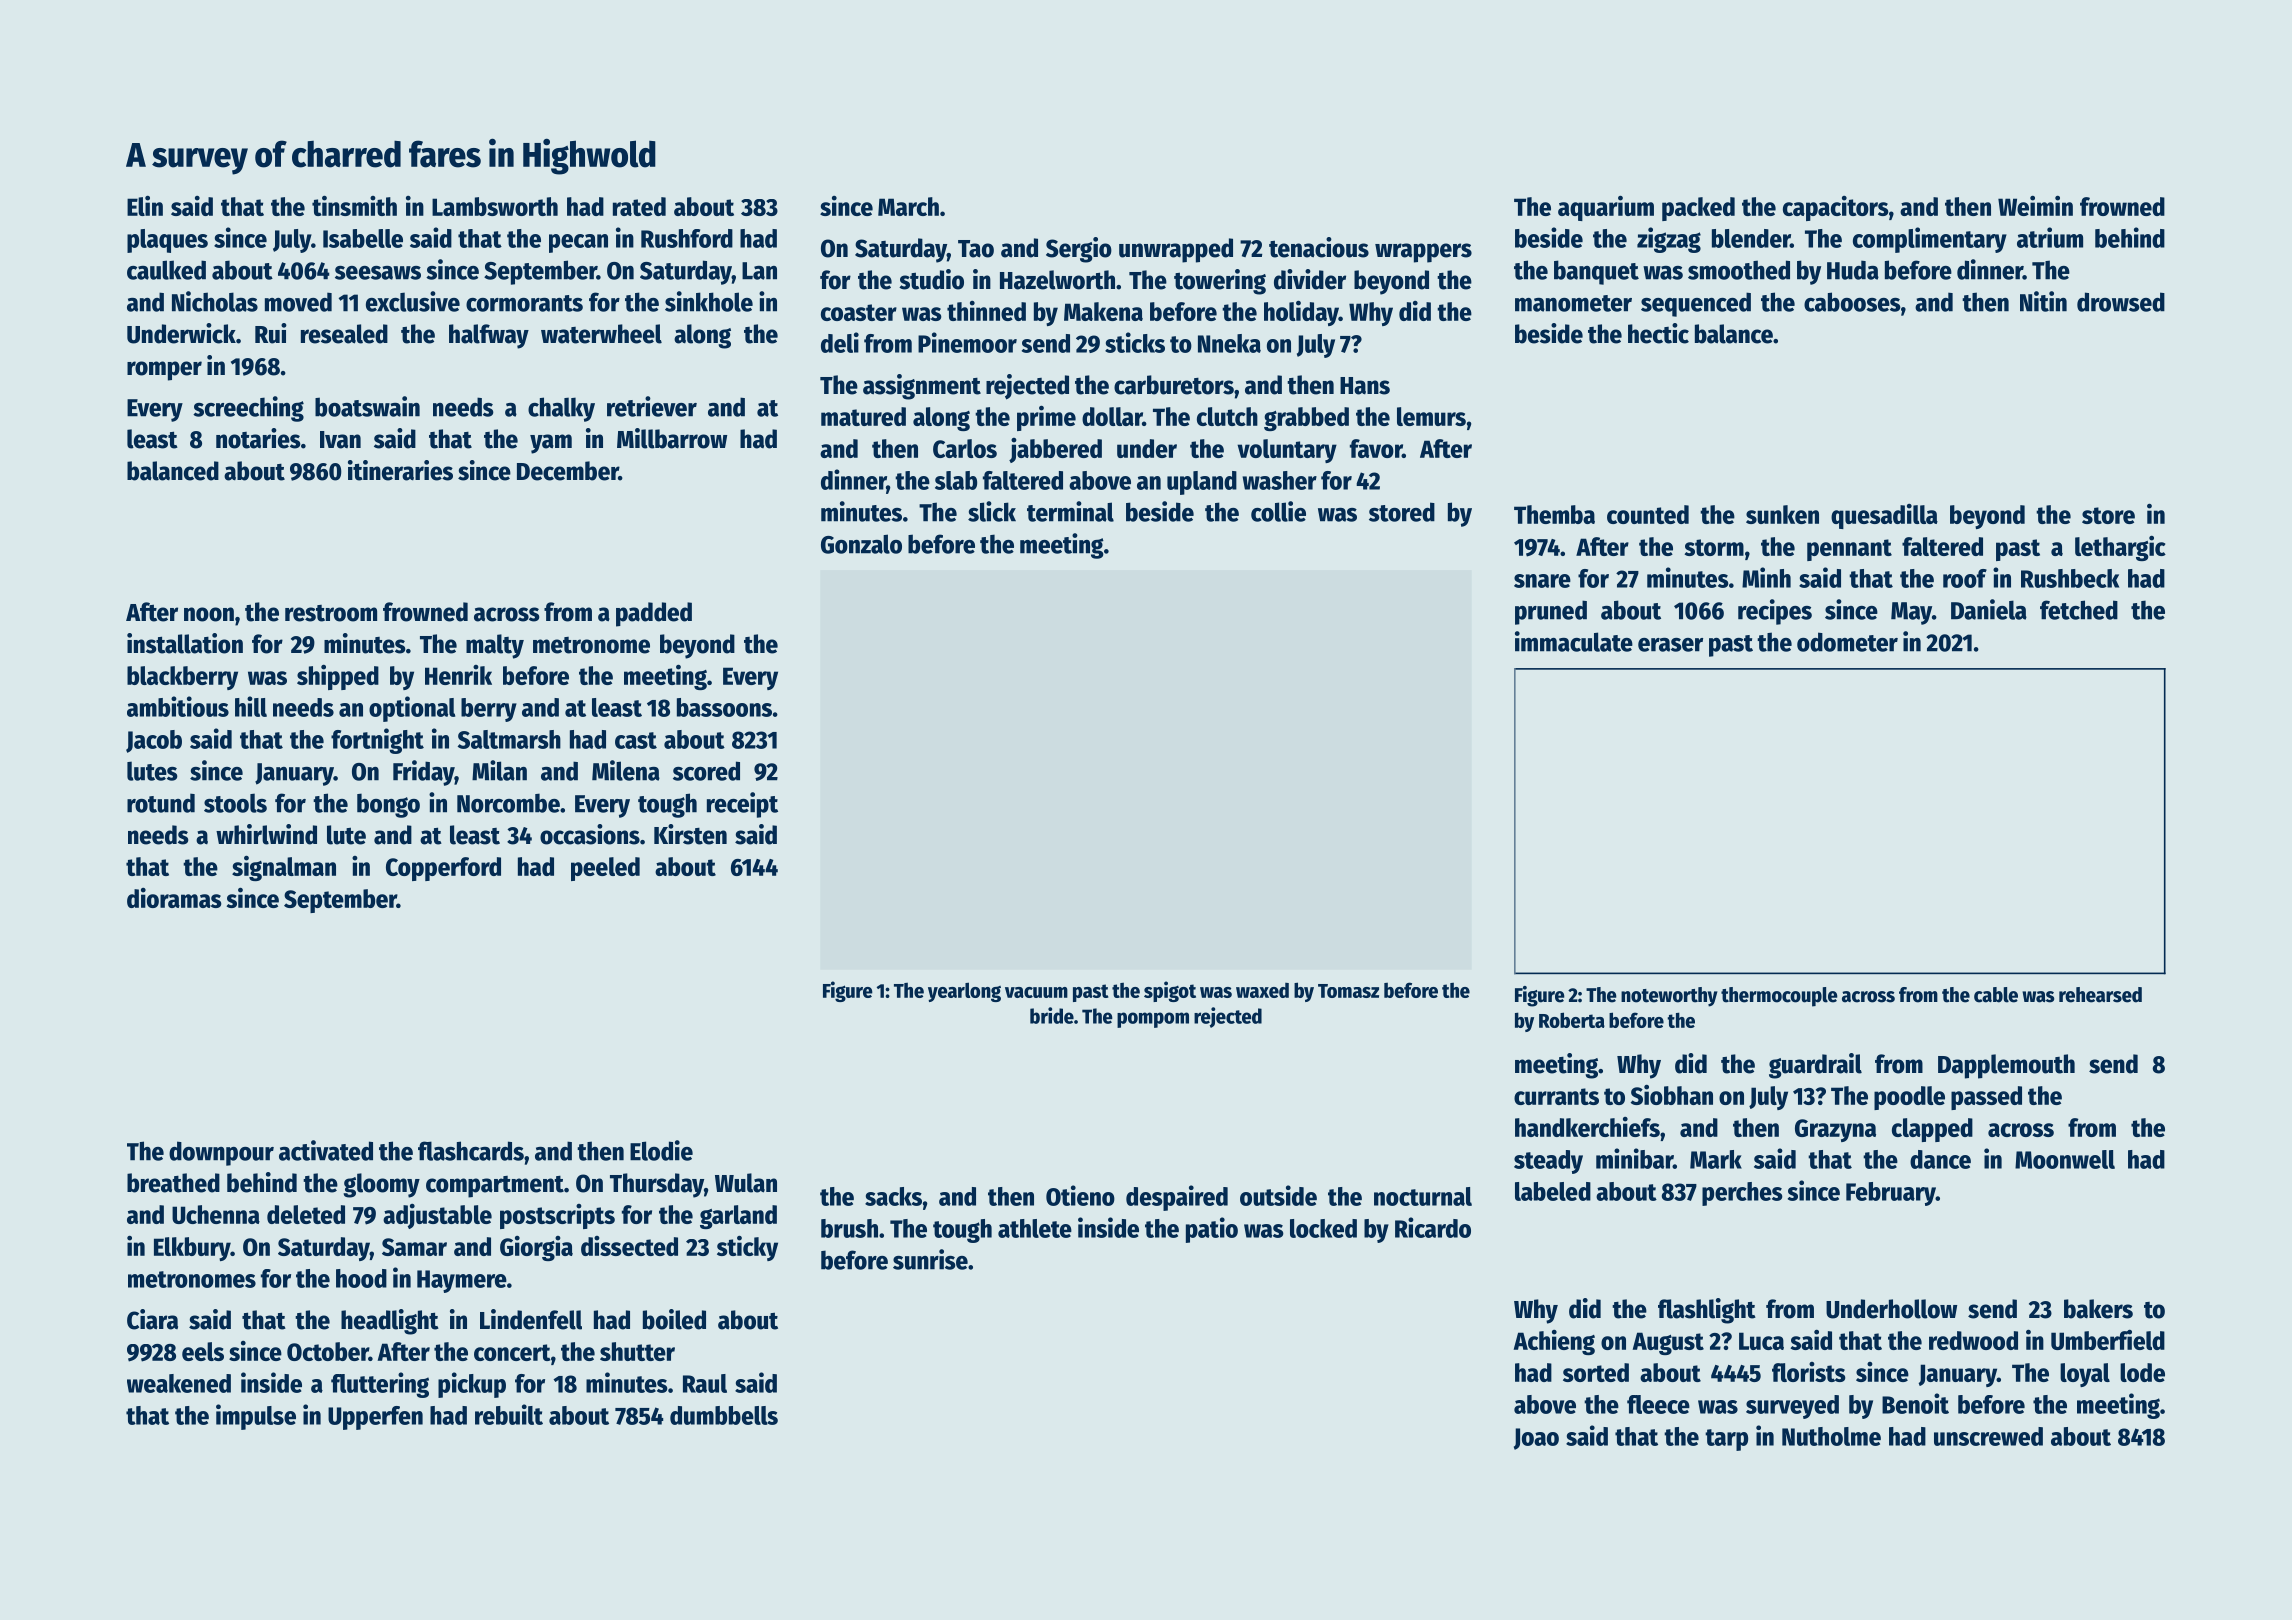  Describe the element at coordinates (2100, 995) in the image. I see `rehearsed` at that location.
